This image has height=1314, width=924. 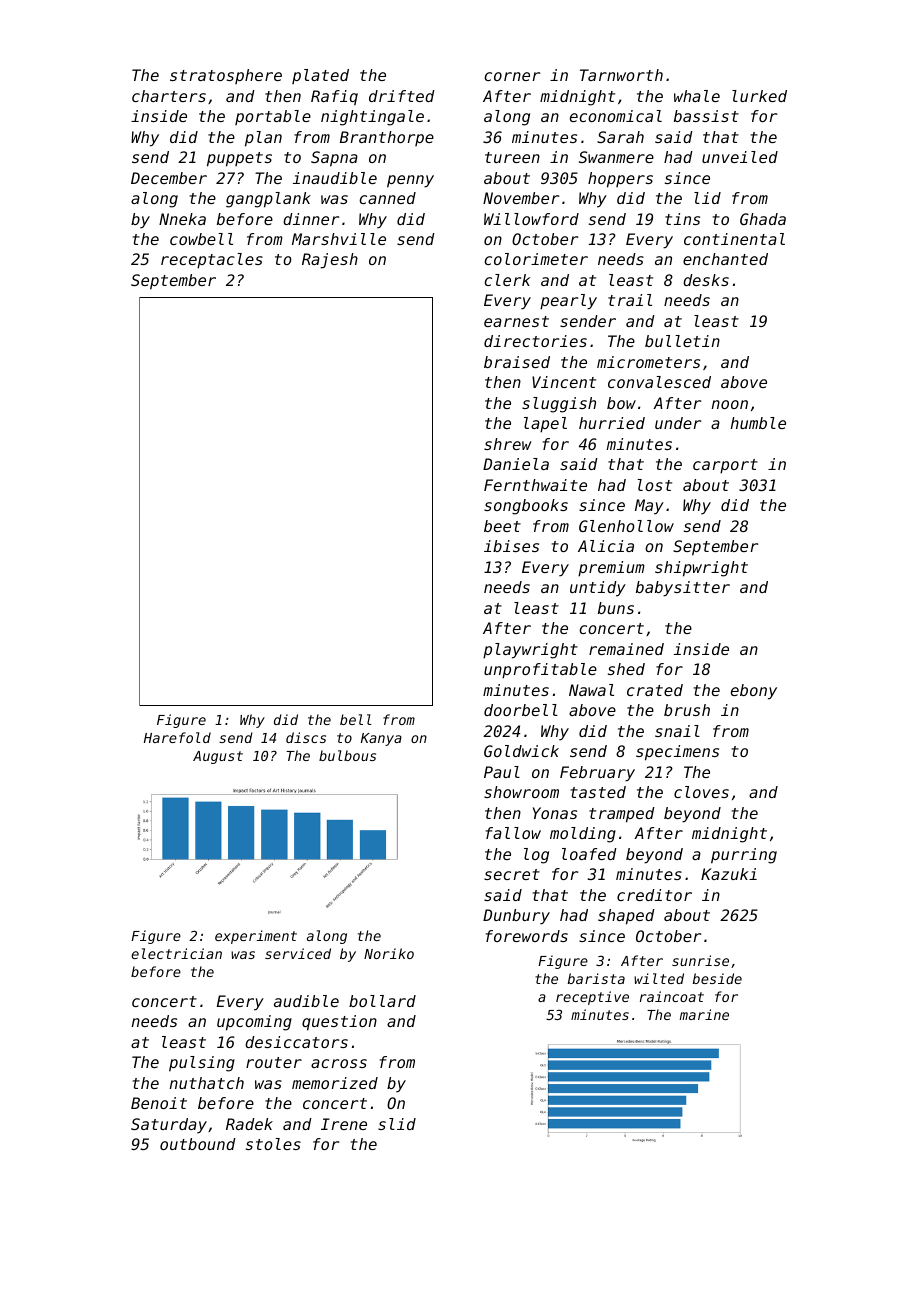 I want to click on beet, so click(x=502, y=526).
